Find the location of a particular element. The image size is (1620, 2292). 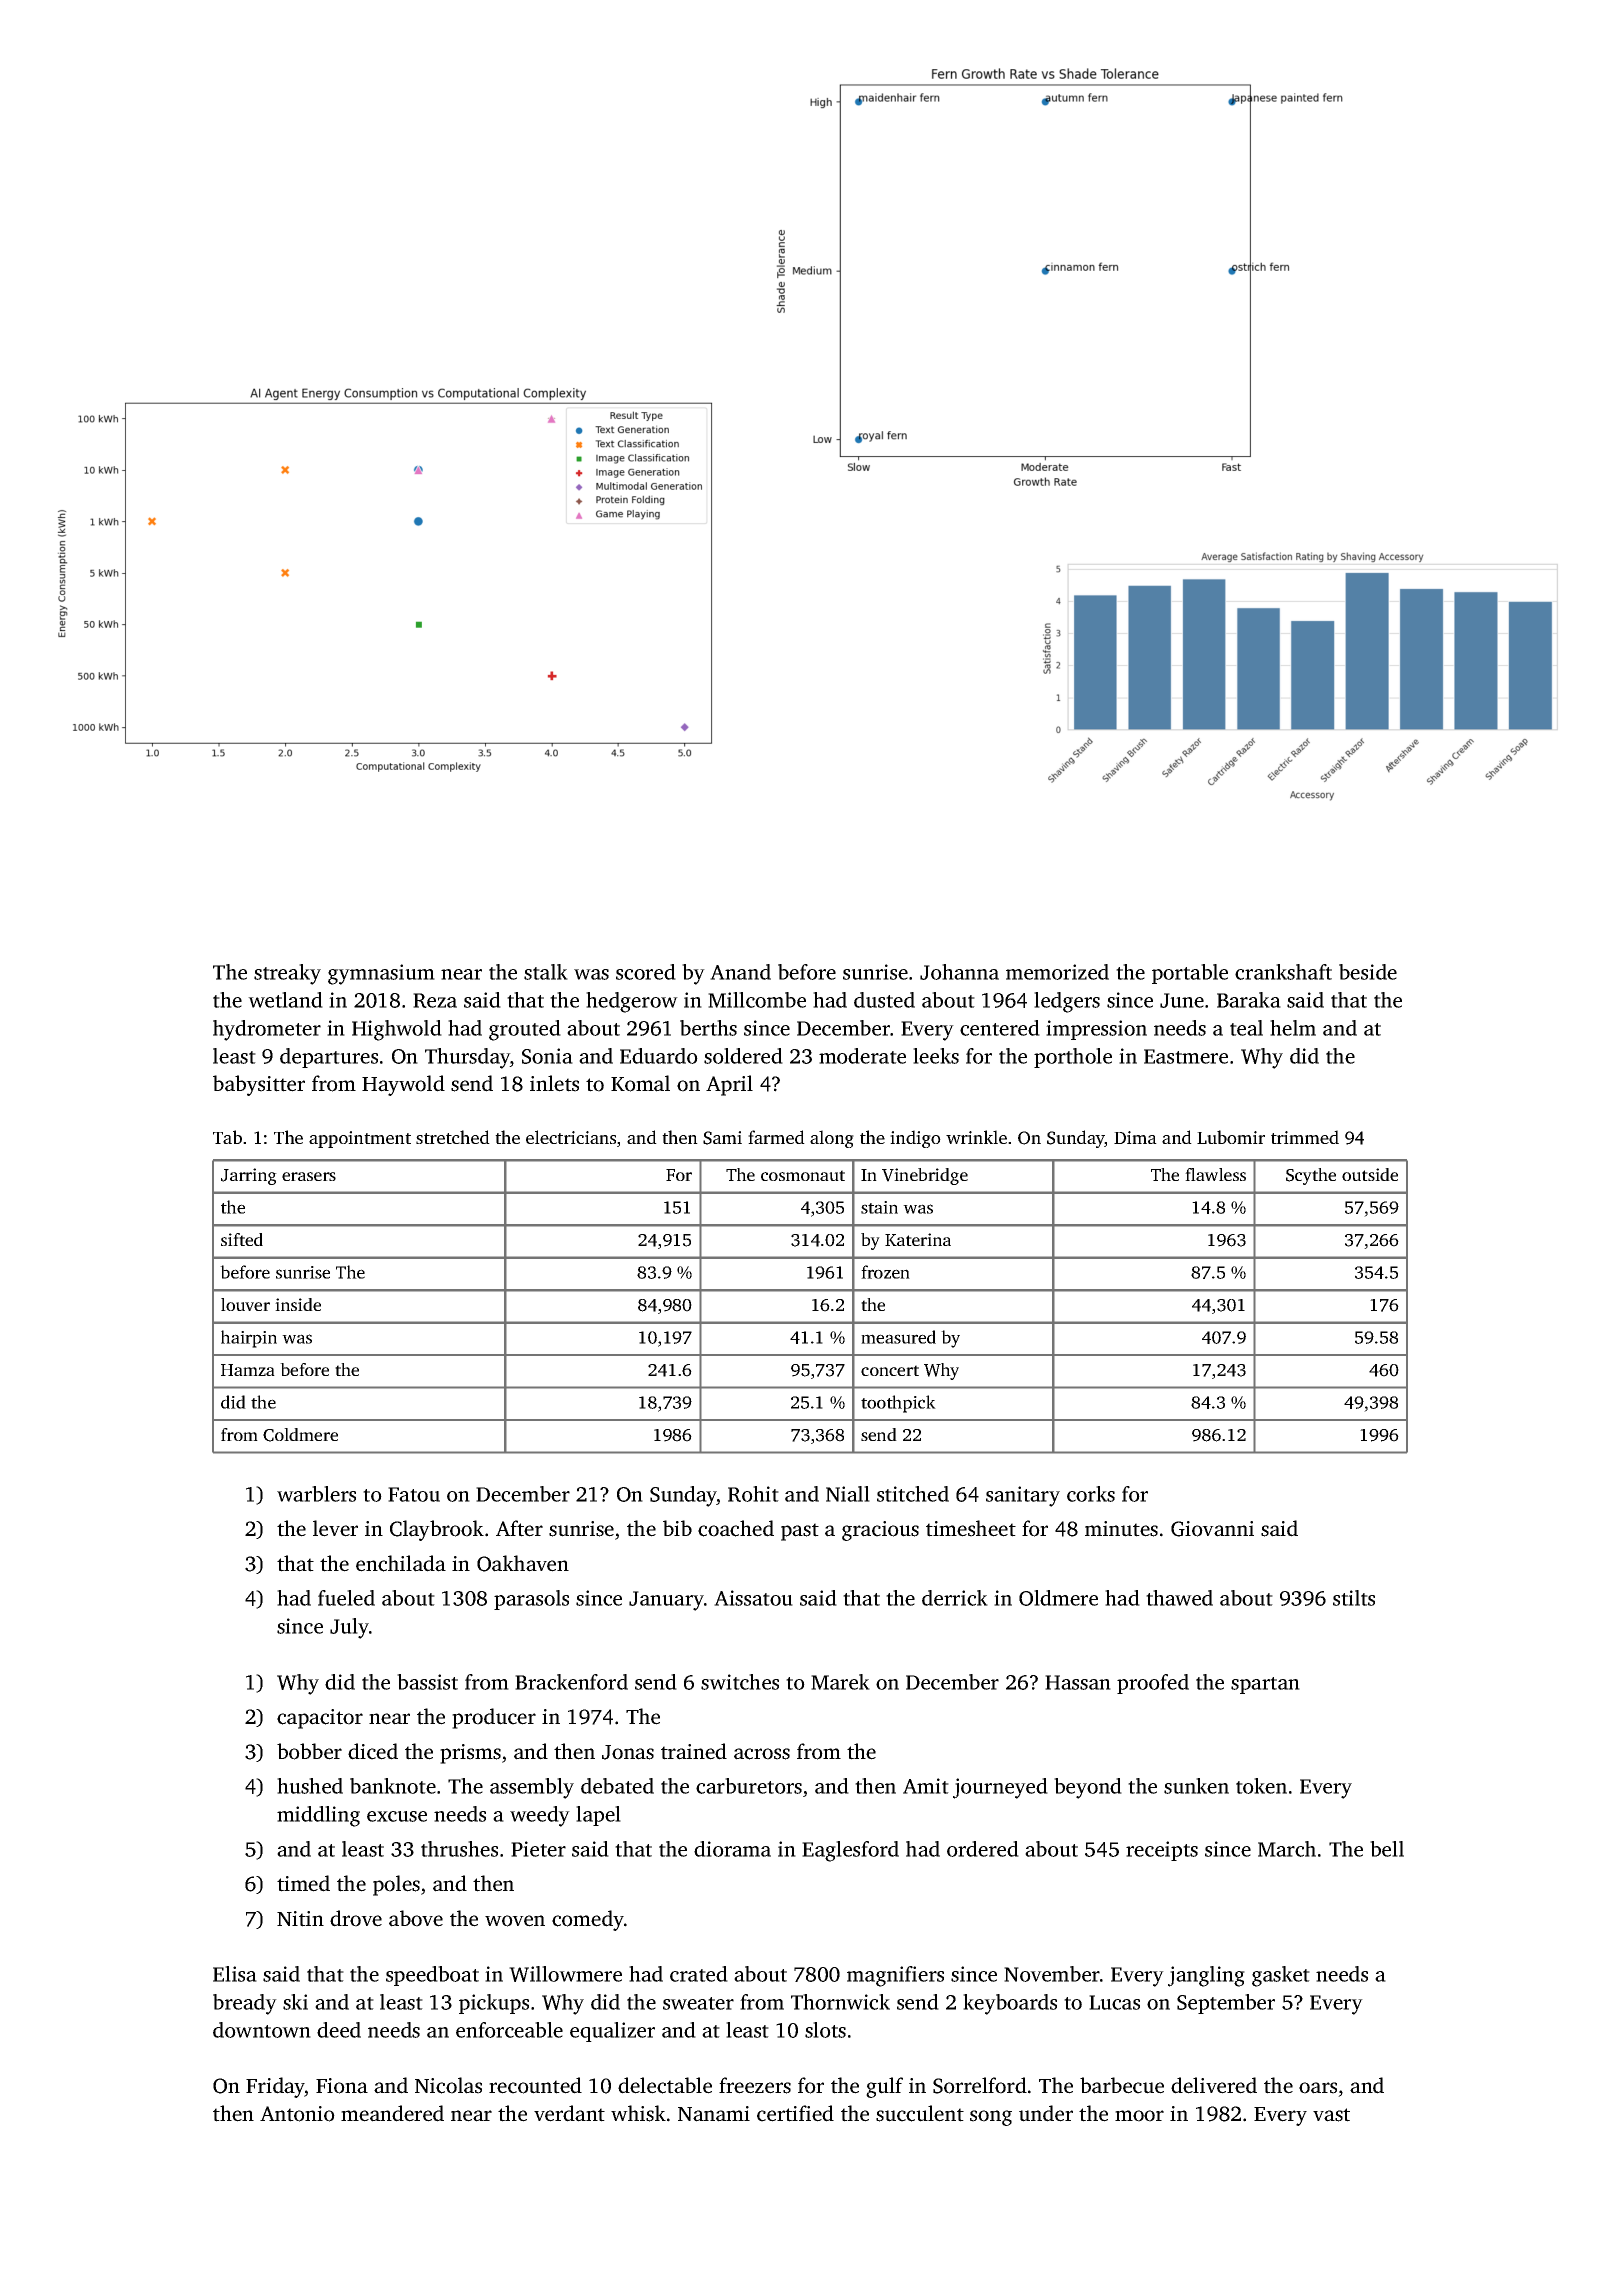

flawless is located at coordinates (1215, 1174).
